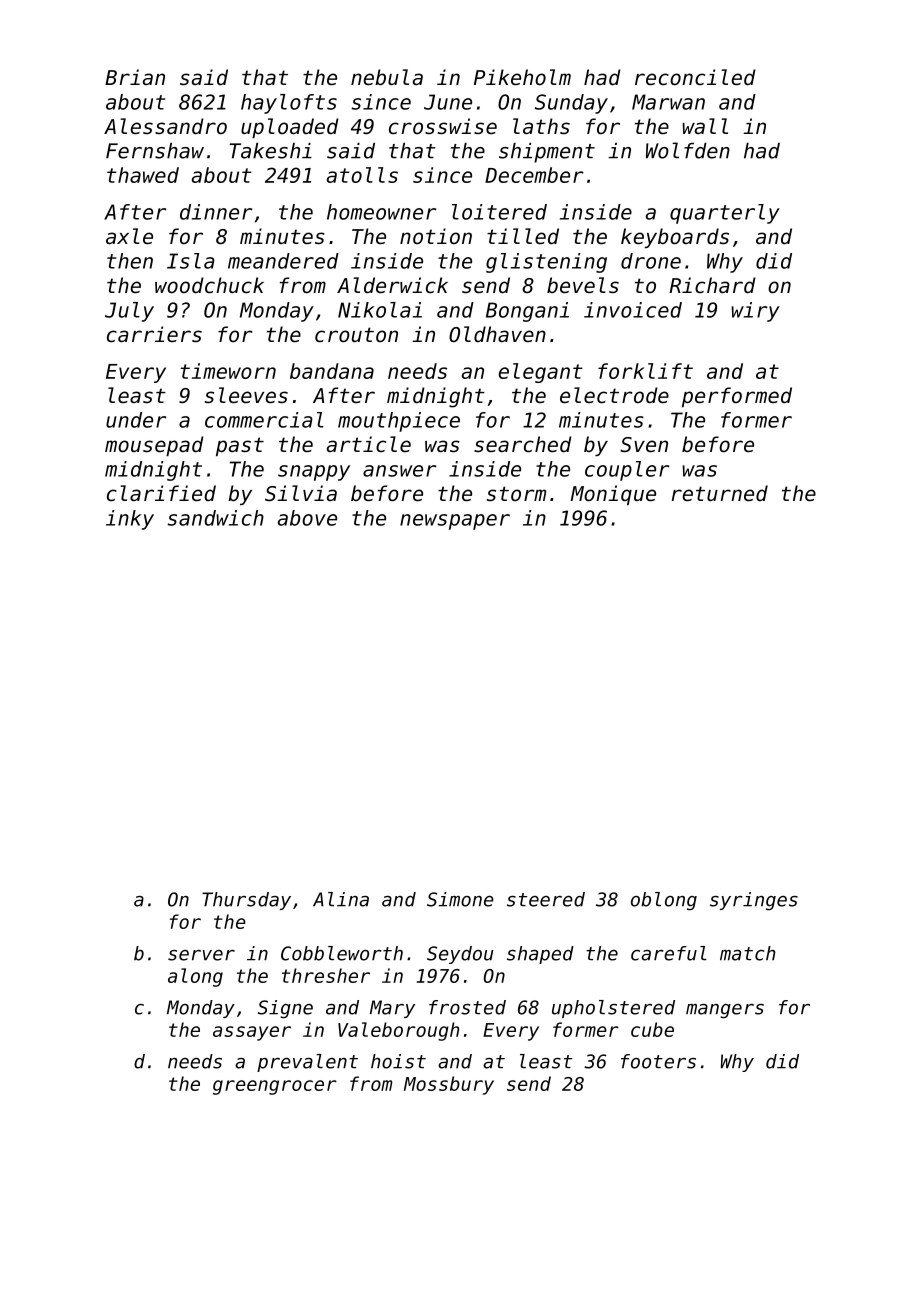 This image has width=924, height=1314. What do you see at coordinates (546, 899) in the image?
I see `steered` at bounding box center [546, 899].
